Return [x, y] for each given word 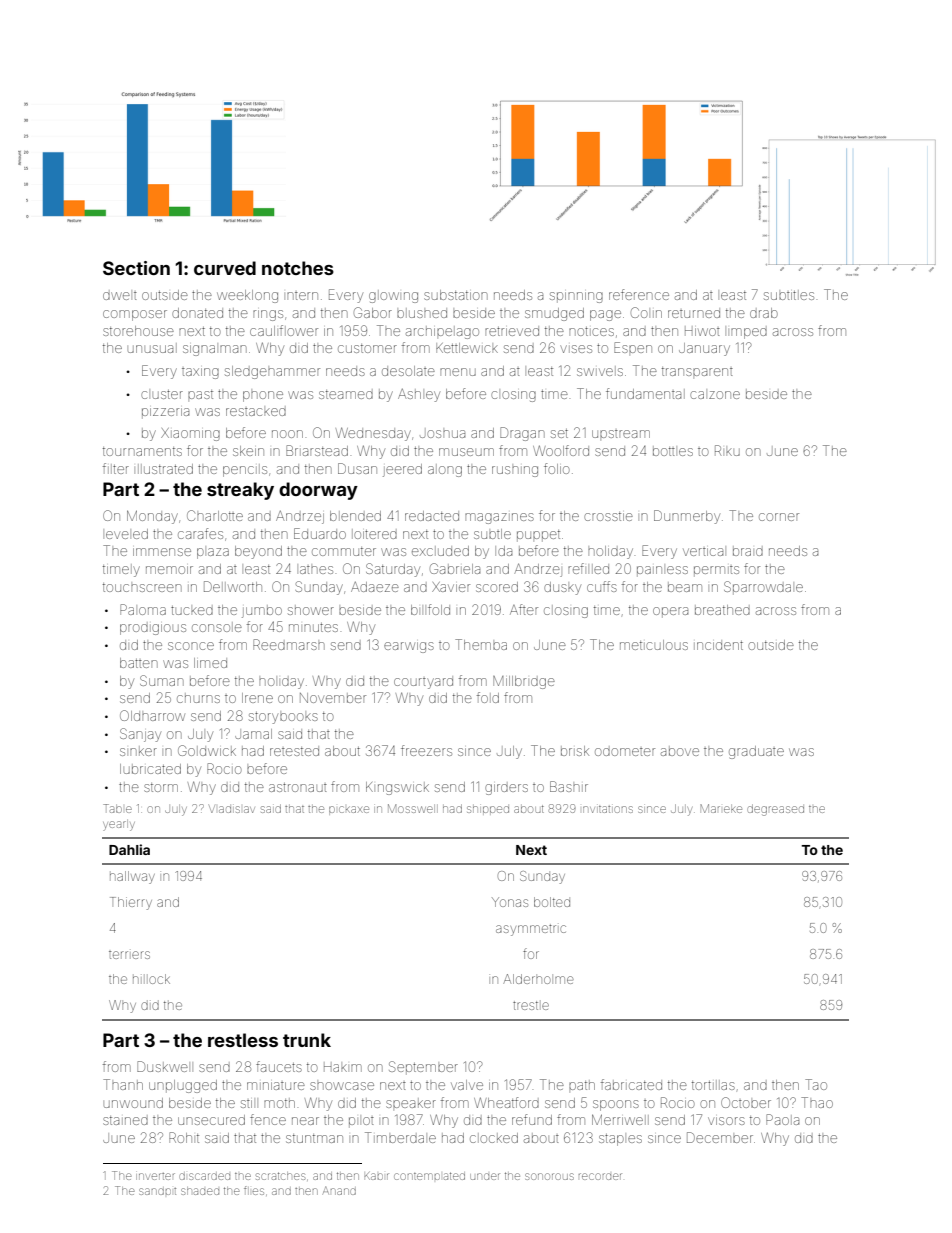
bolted [552, 902]
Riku [727, 450]
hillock [151, 979]
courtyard [423, 682]
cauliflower [284, 330]
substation [456, 295]
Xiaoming [190, 434]
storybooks [283, 718]
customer [367, 348]
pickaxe [349, 809]
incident [718, 645]
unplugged [183, 1086]
